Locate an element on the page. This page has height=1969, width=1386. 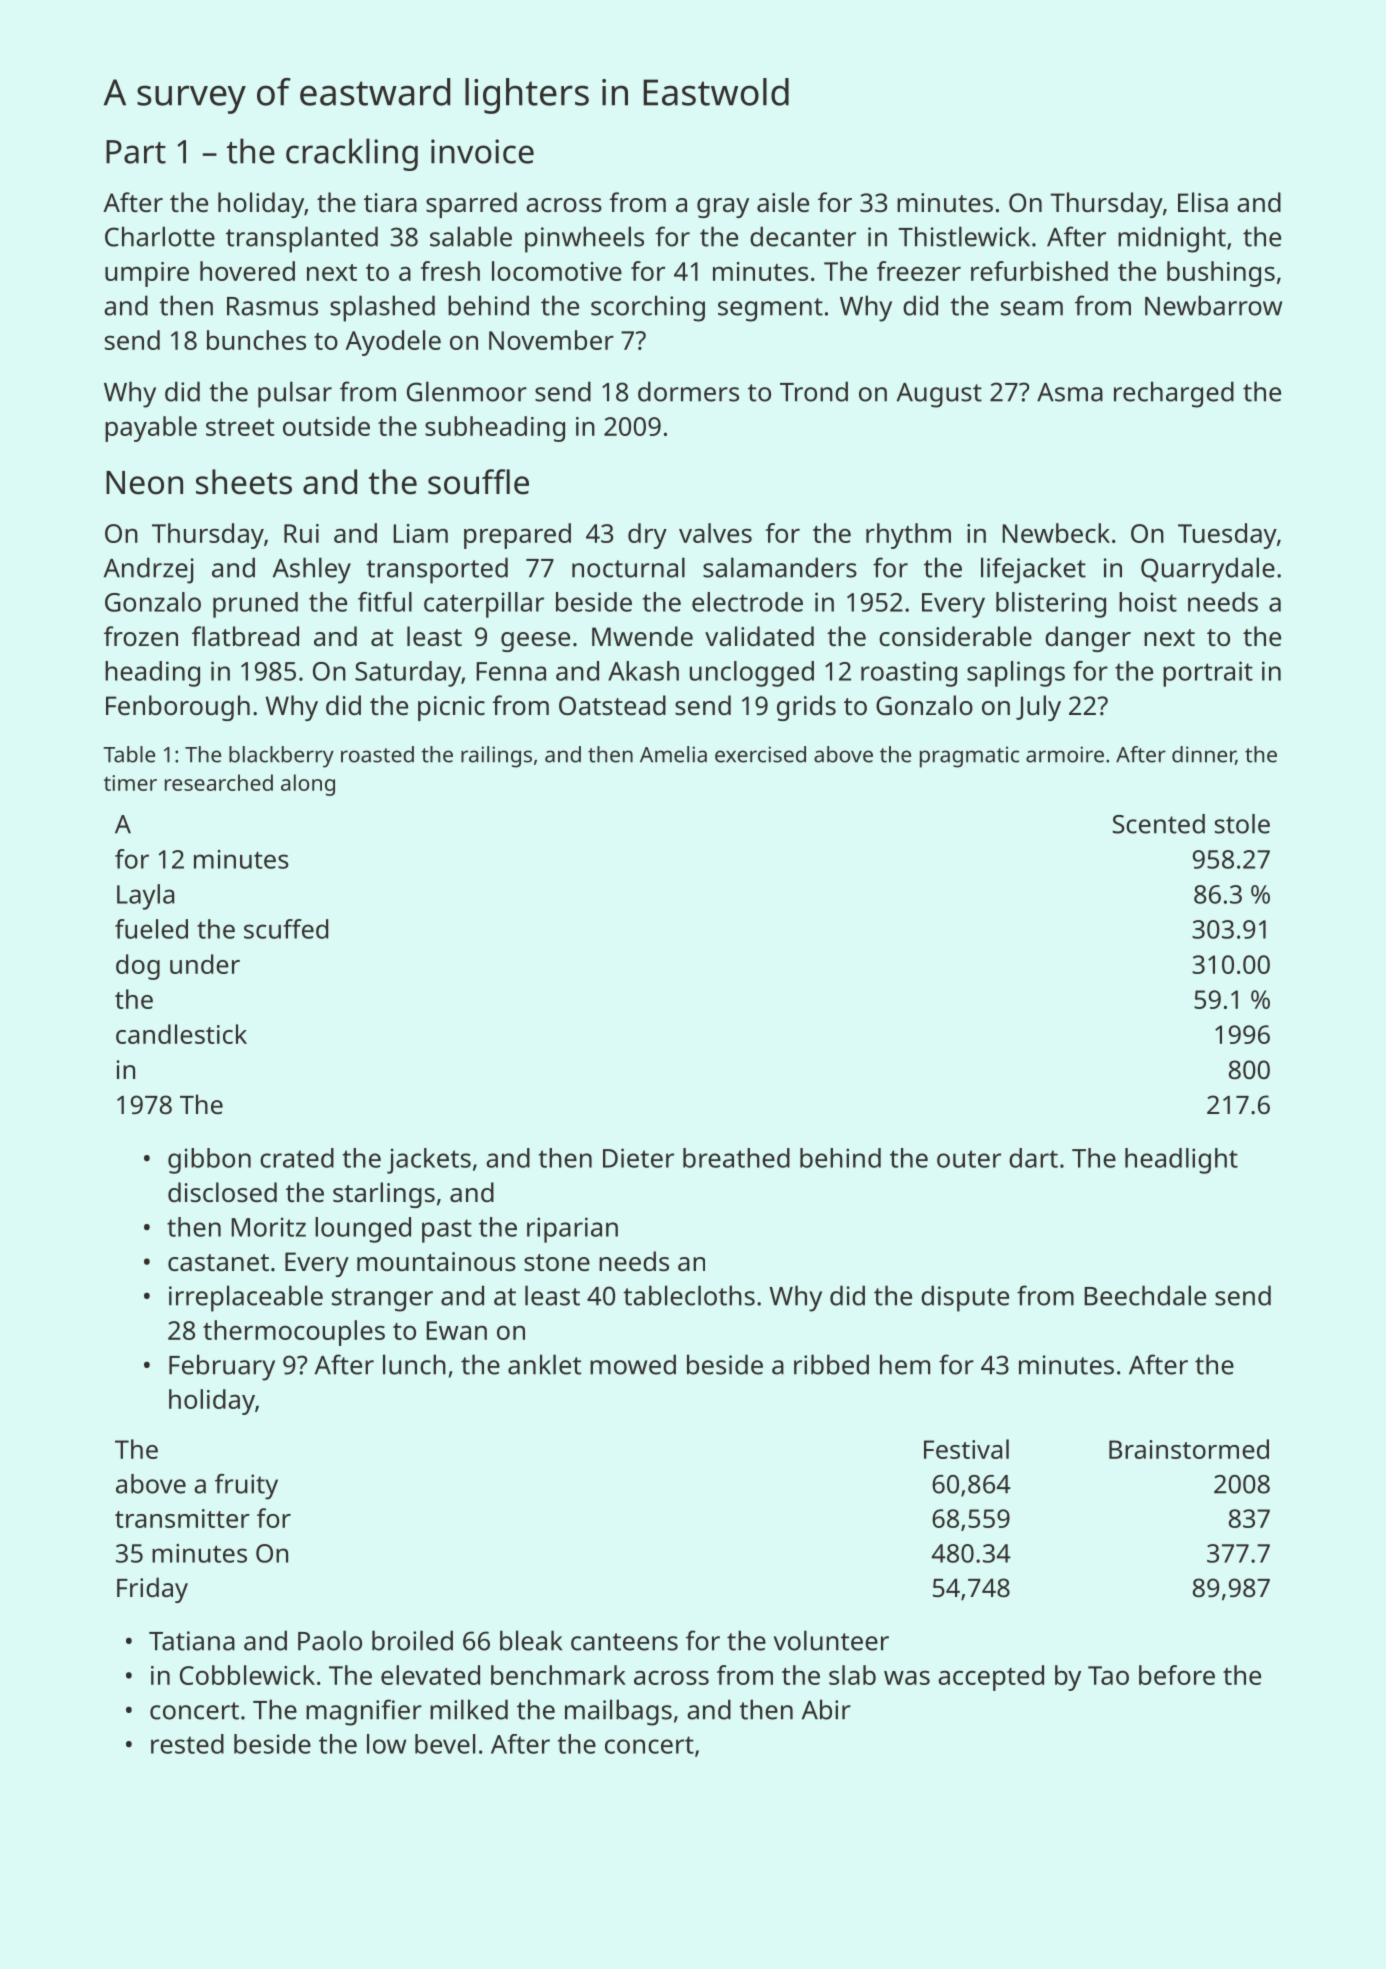
February is located at coordinates (222, 1367).
